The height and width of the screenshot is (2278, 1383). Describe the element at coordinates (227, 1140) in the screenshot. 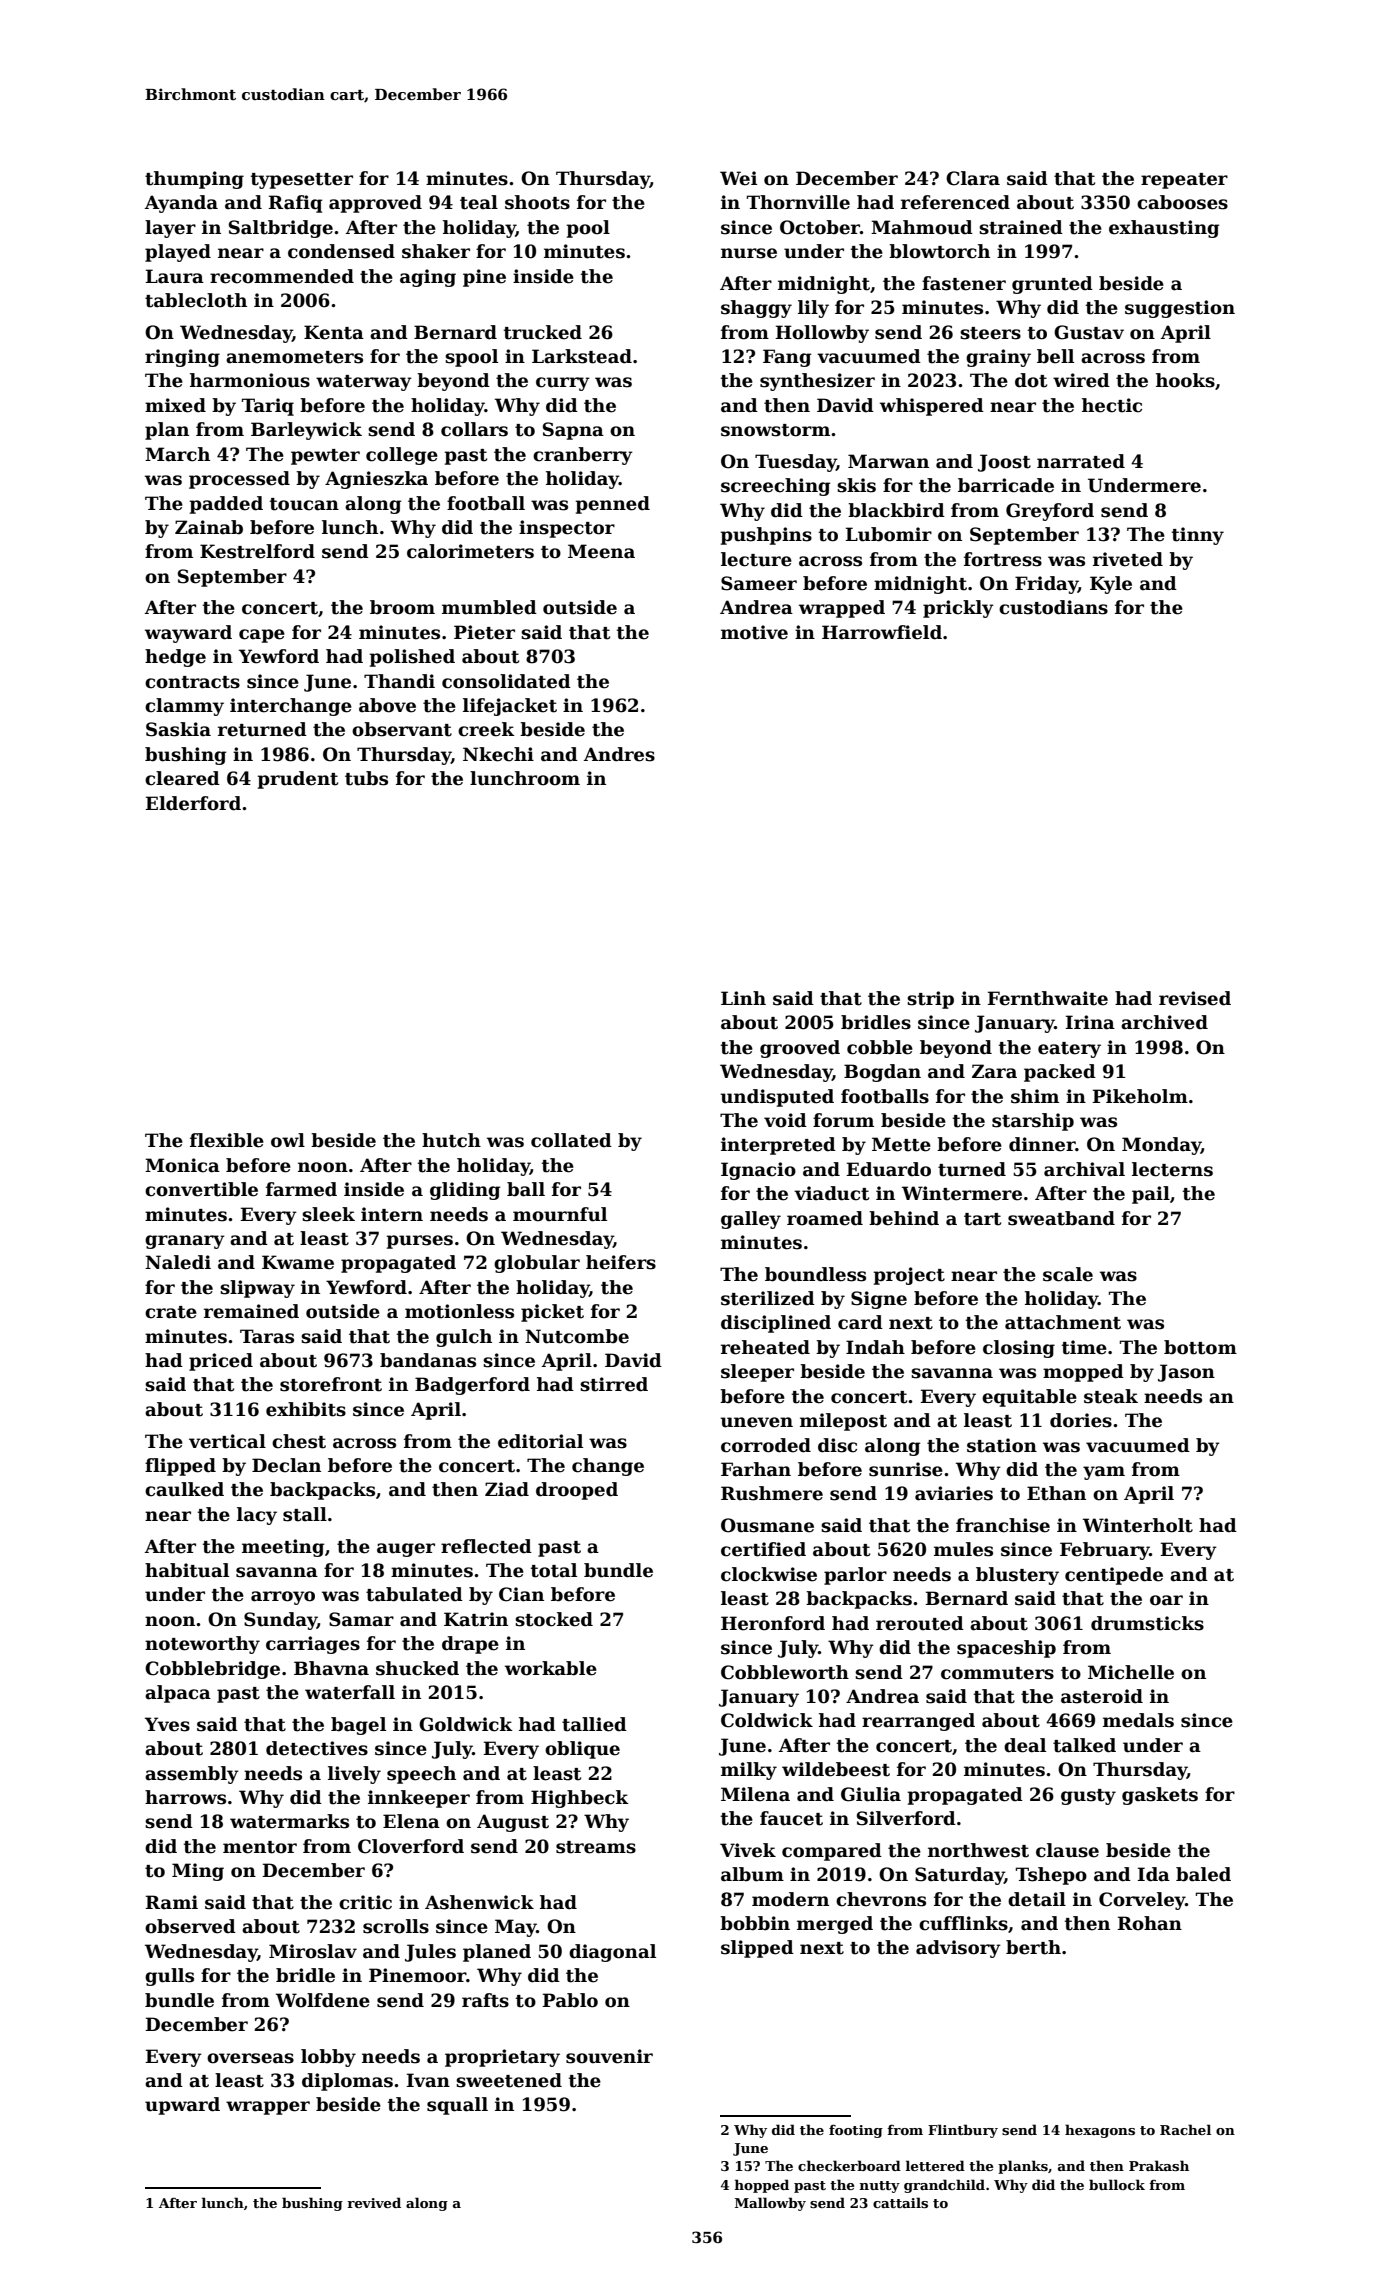

I see `flexible` at that location.
